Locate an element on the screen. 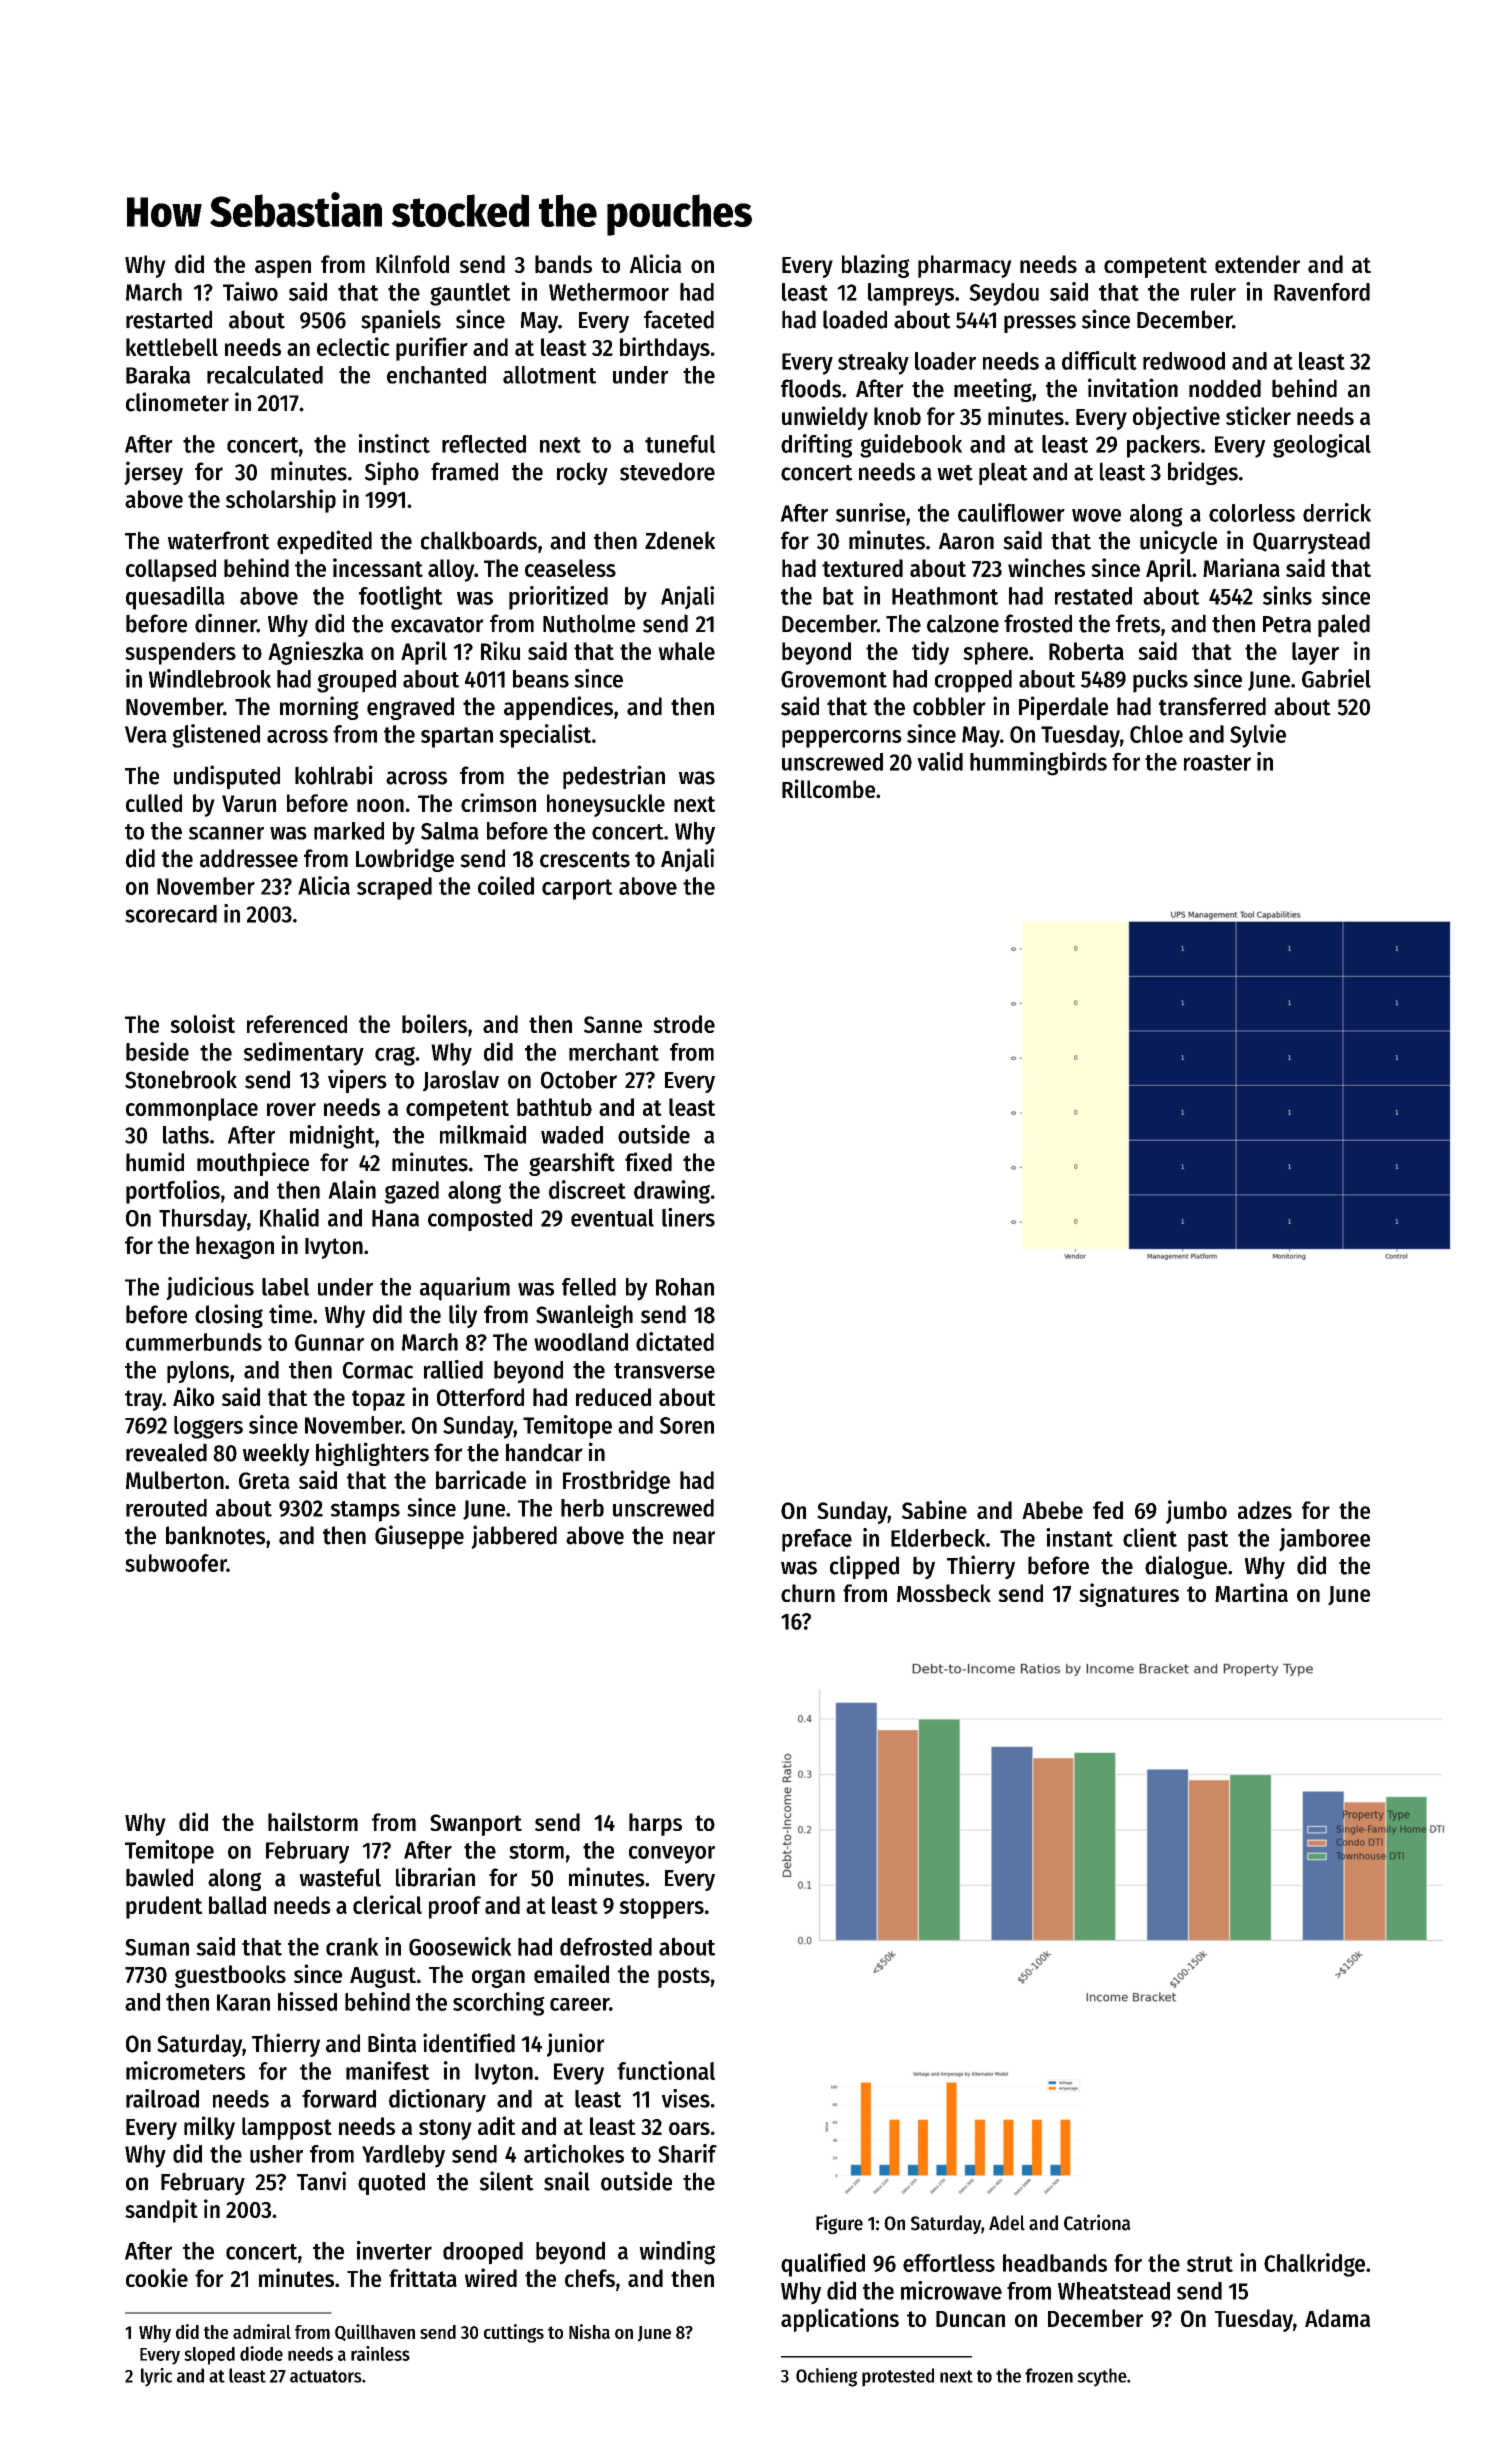 This screenshot has width=1496, height=2464. framed is located at coordinates (464, 471).
